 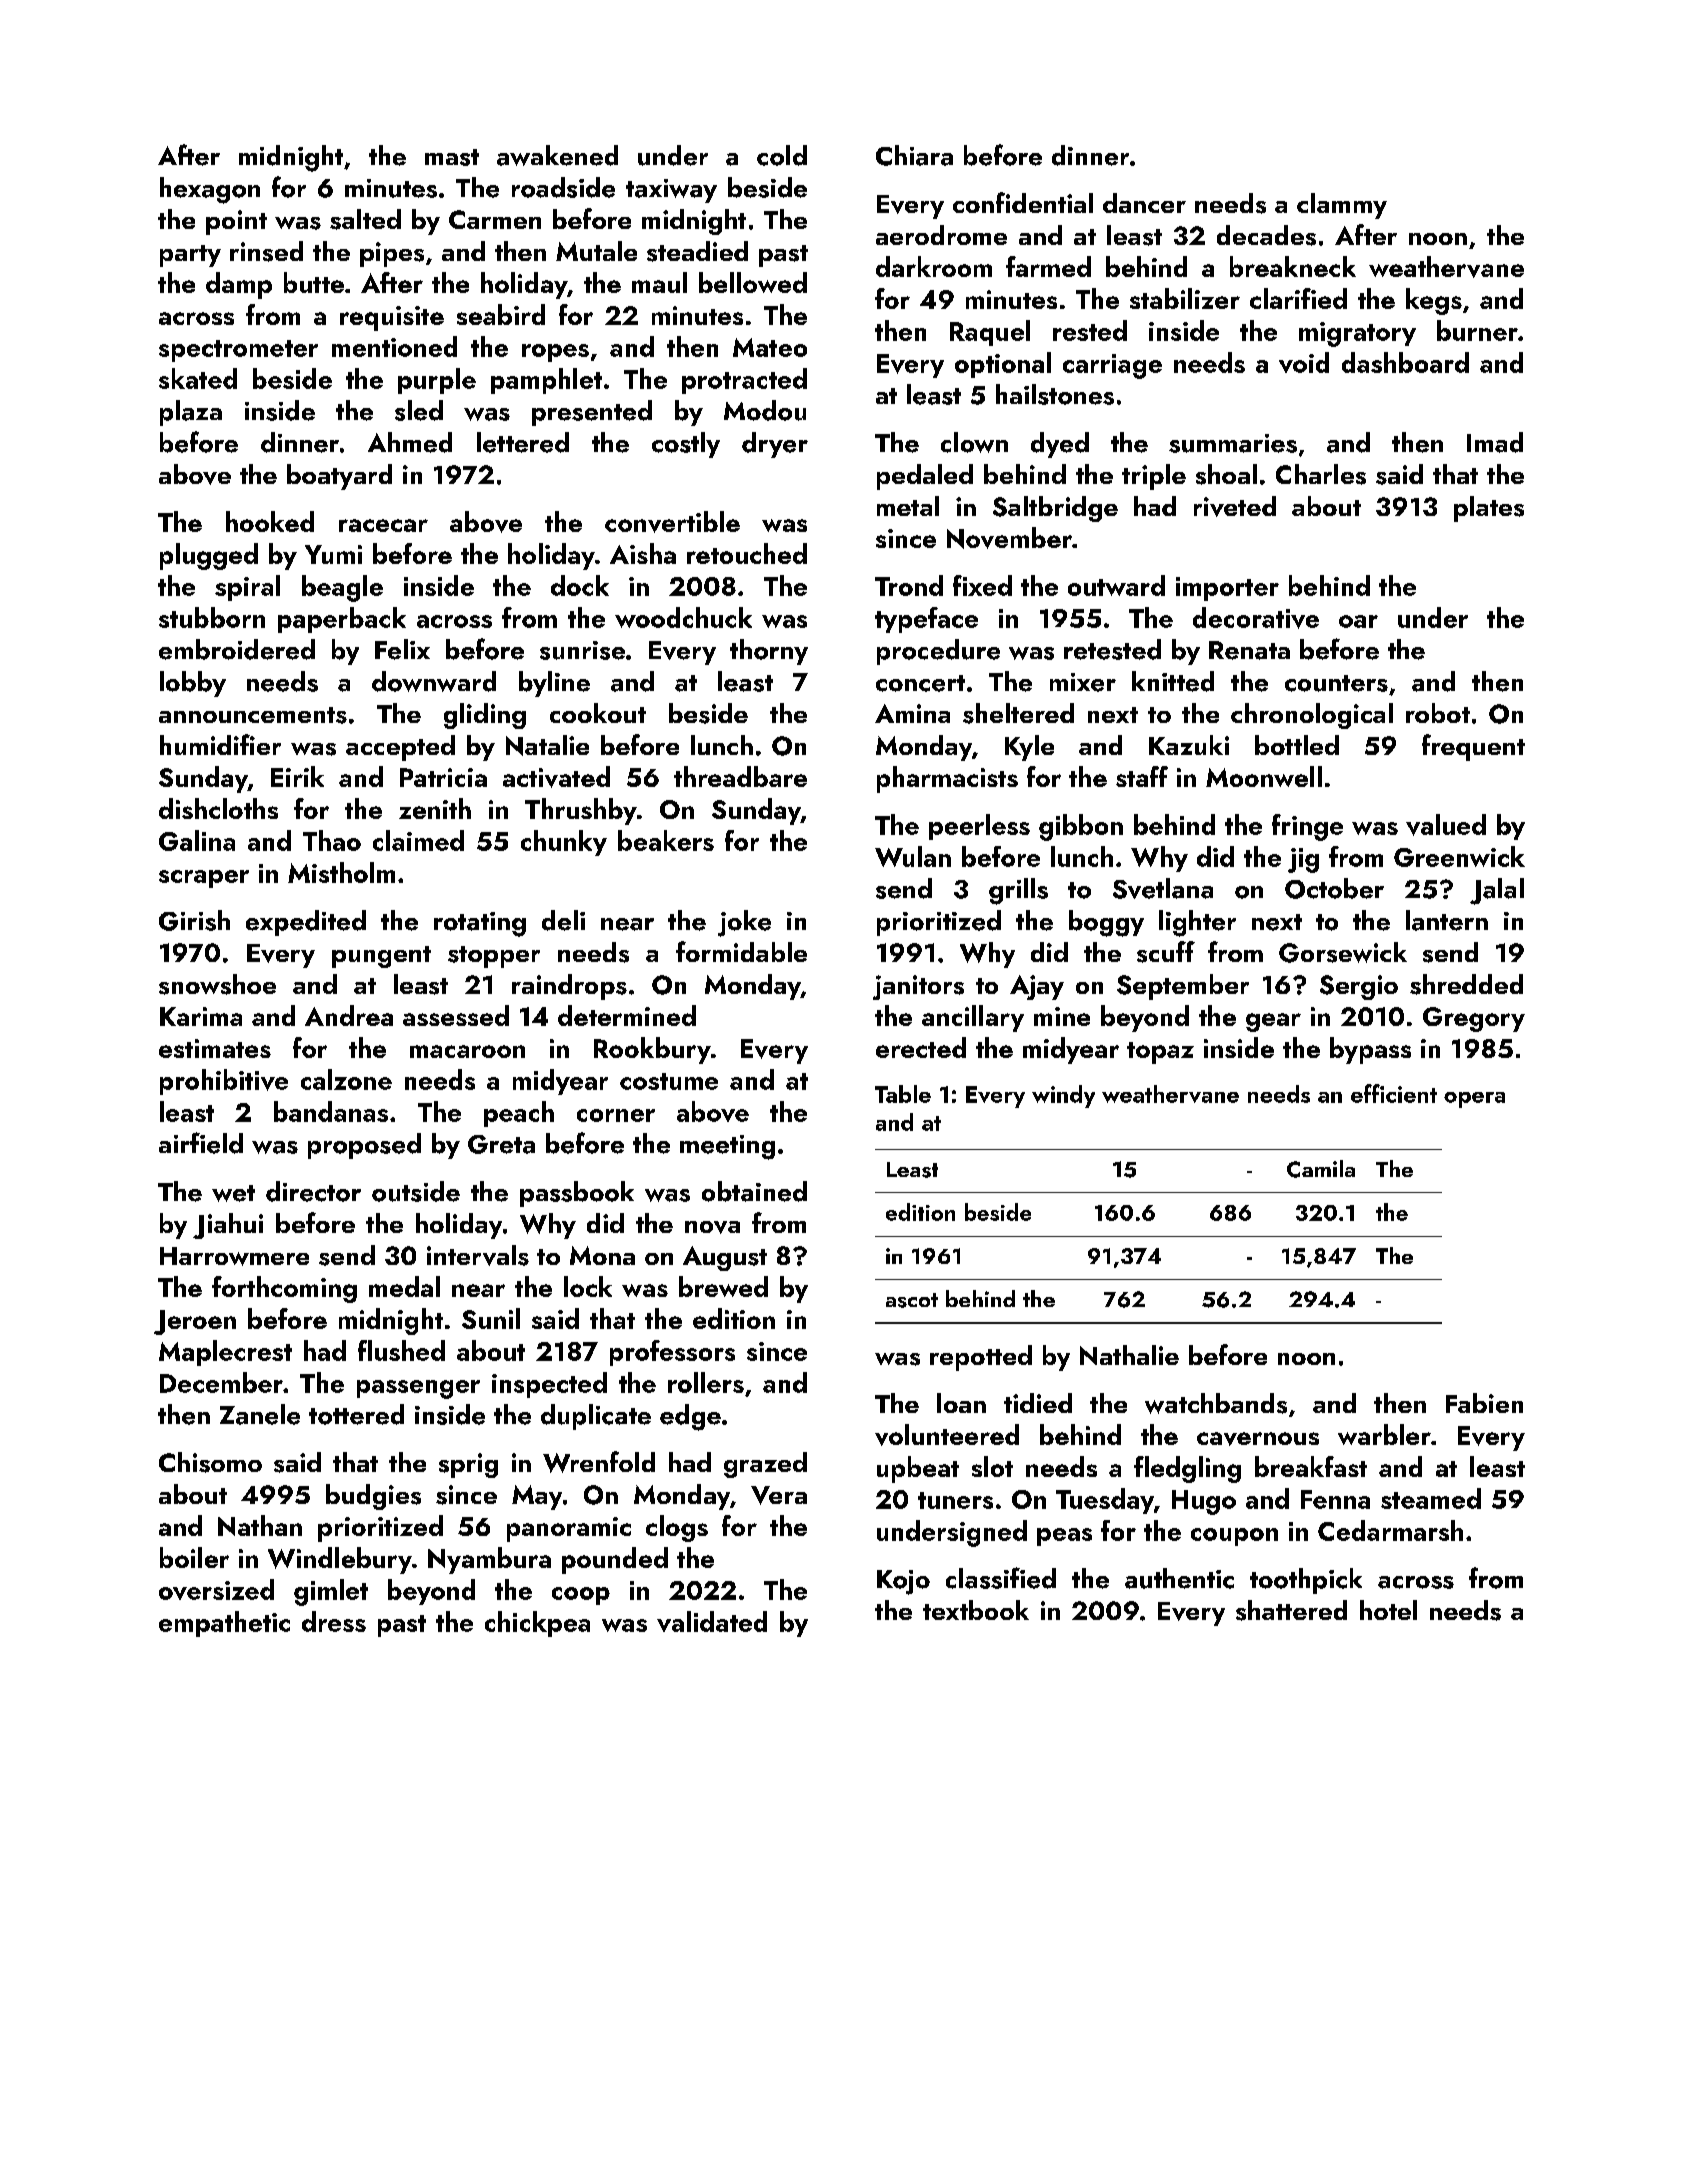 What do you see at coordinates (666, 840) in the screenshot?
I see `beakers` at bounding box center [666, 840].
